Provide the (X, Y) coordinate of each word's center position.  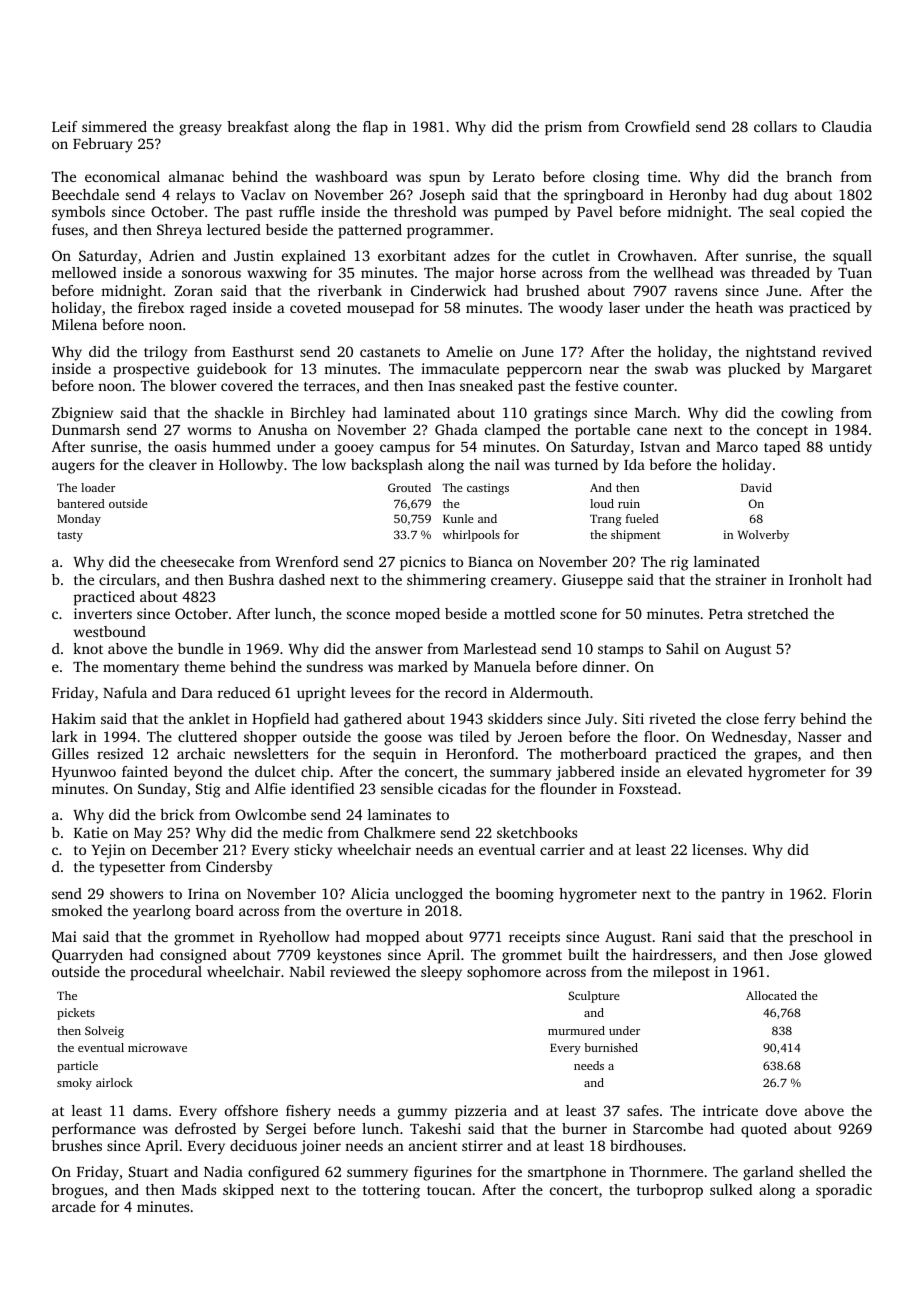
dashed (302, 579)
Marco (737, 447)
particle (77, 1067)
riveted (672, 718)
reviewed (360, 971)
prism (563, 128)
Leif (65, 126)
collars (775, 126)
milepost (681, 973)
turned (576, 464)
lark (65, 736)
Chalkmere (399, 832)
